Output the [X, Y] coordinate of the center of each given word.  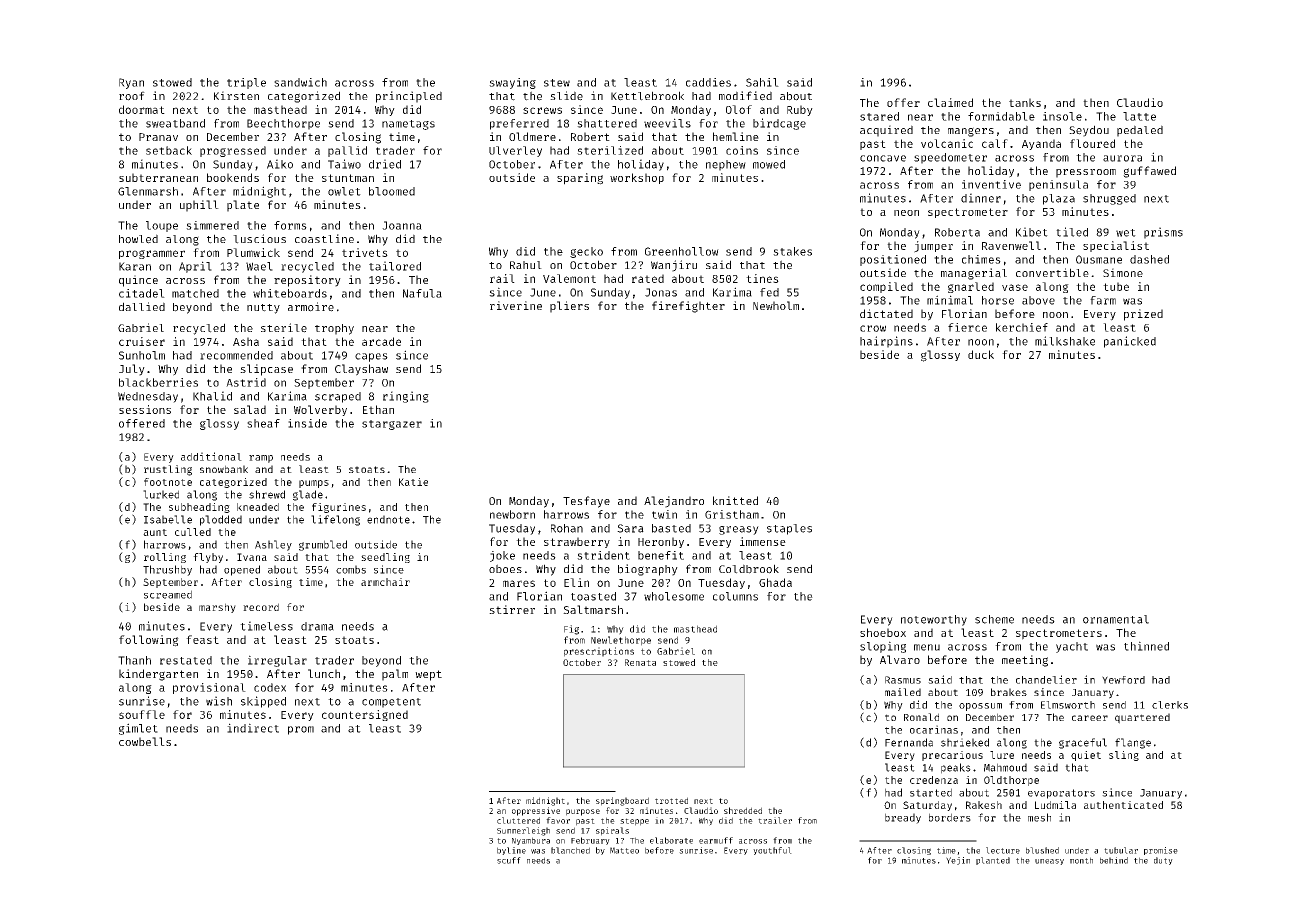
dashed [1149, 259]
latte [1139, 116]
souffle [142, 714]
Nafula [422, 293]
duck [981, 354]
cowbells [145, 741]
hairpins [886, 342]
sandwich [300, 82]
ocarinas [934, 729]
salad [250, 409]
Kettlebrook [647, 96]
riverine [516, 305]
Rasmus [903, 680]
